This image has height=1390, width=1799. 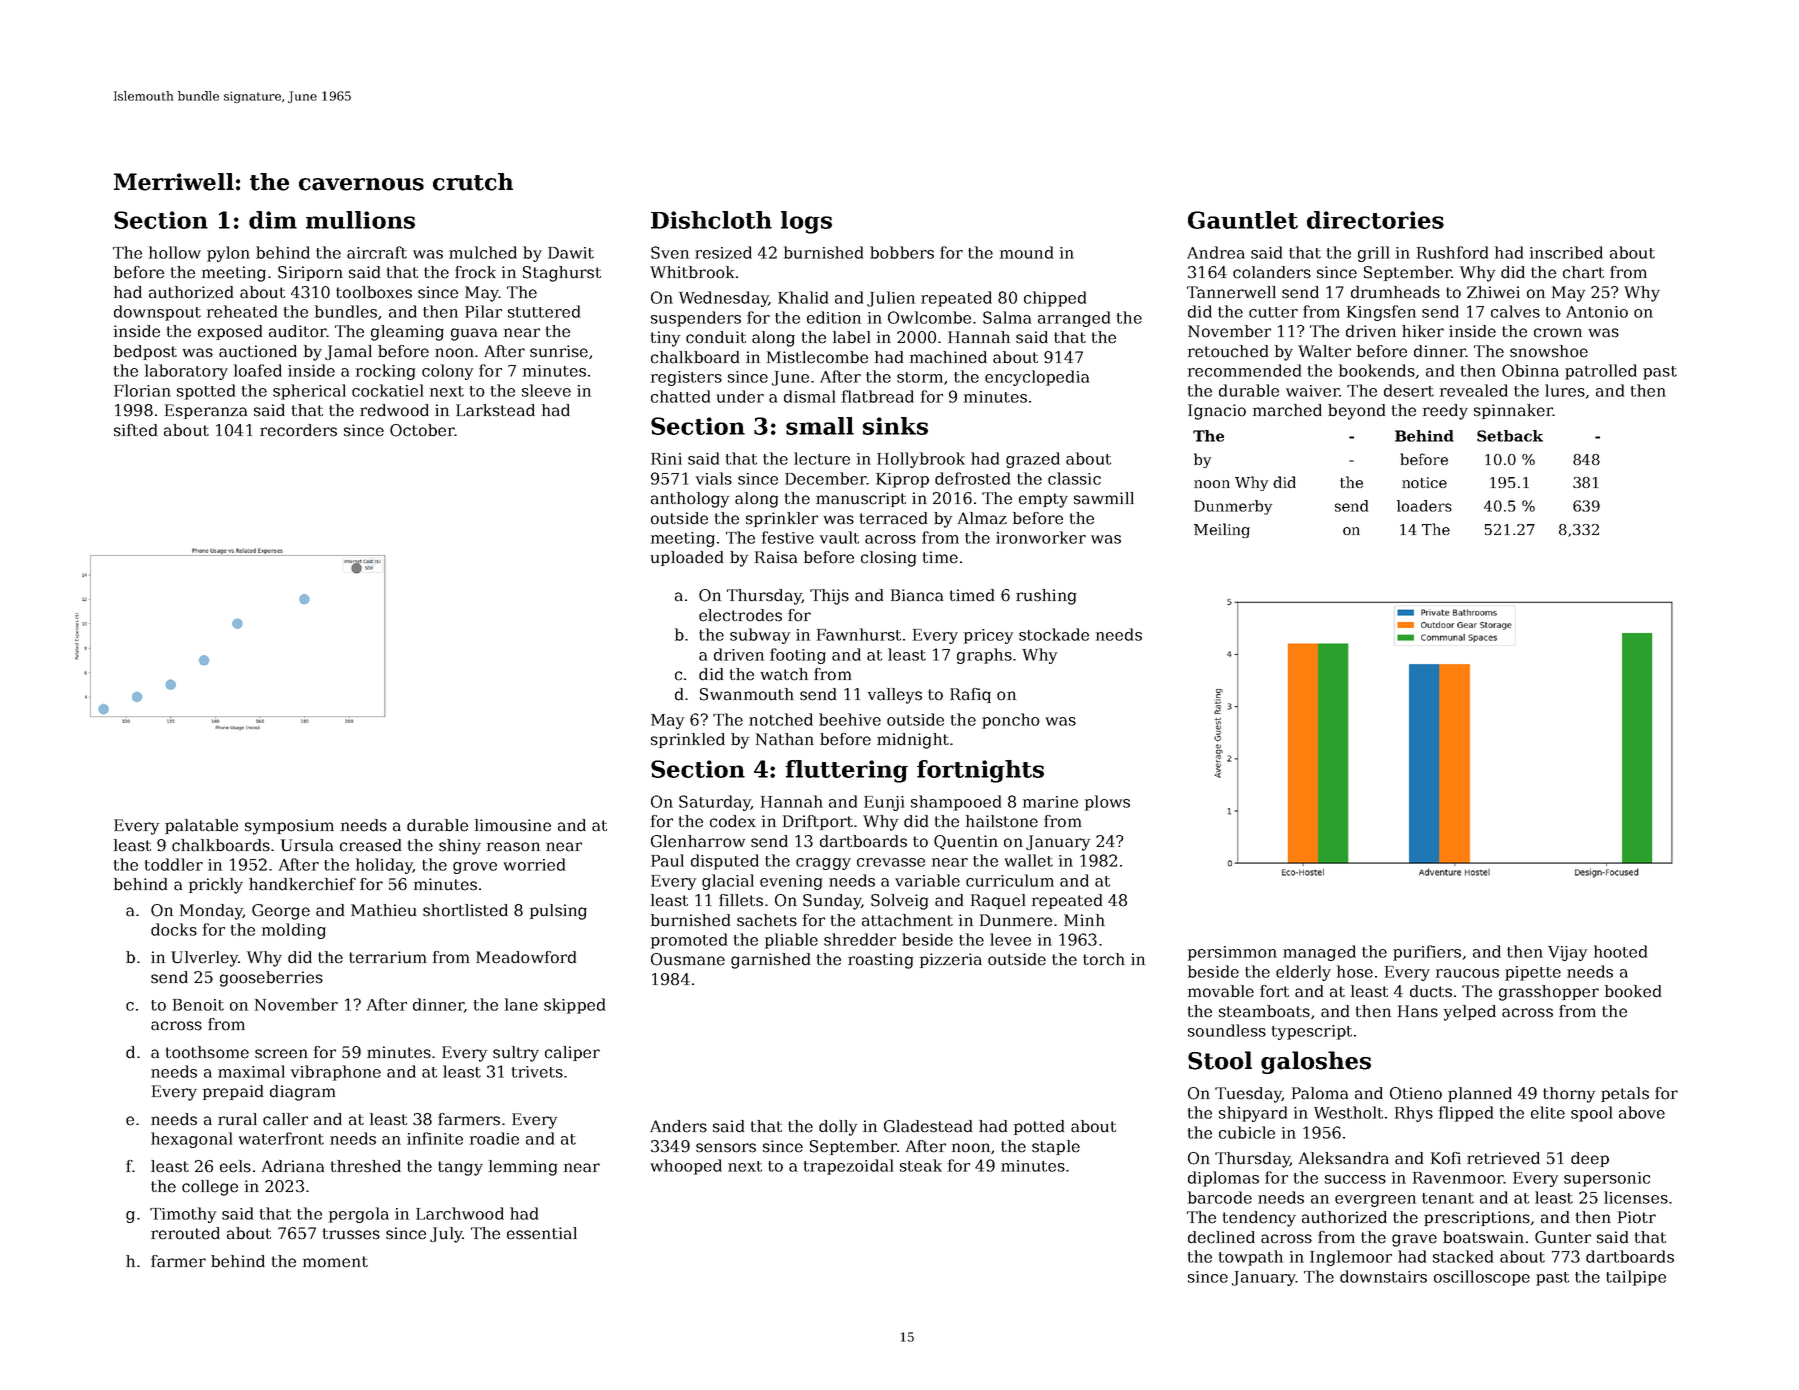 I want to click on palatable, so click(x=201, y=826).
